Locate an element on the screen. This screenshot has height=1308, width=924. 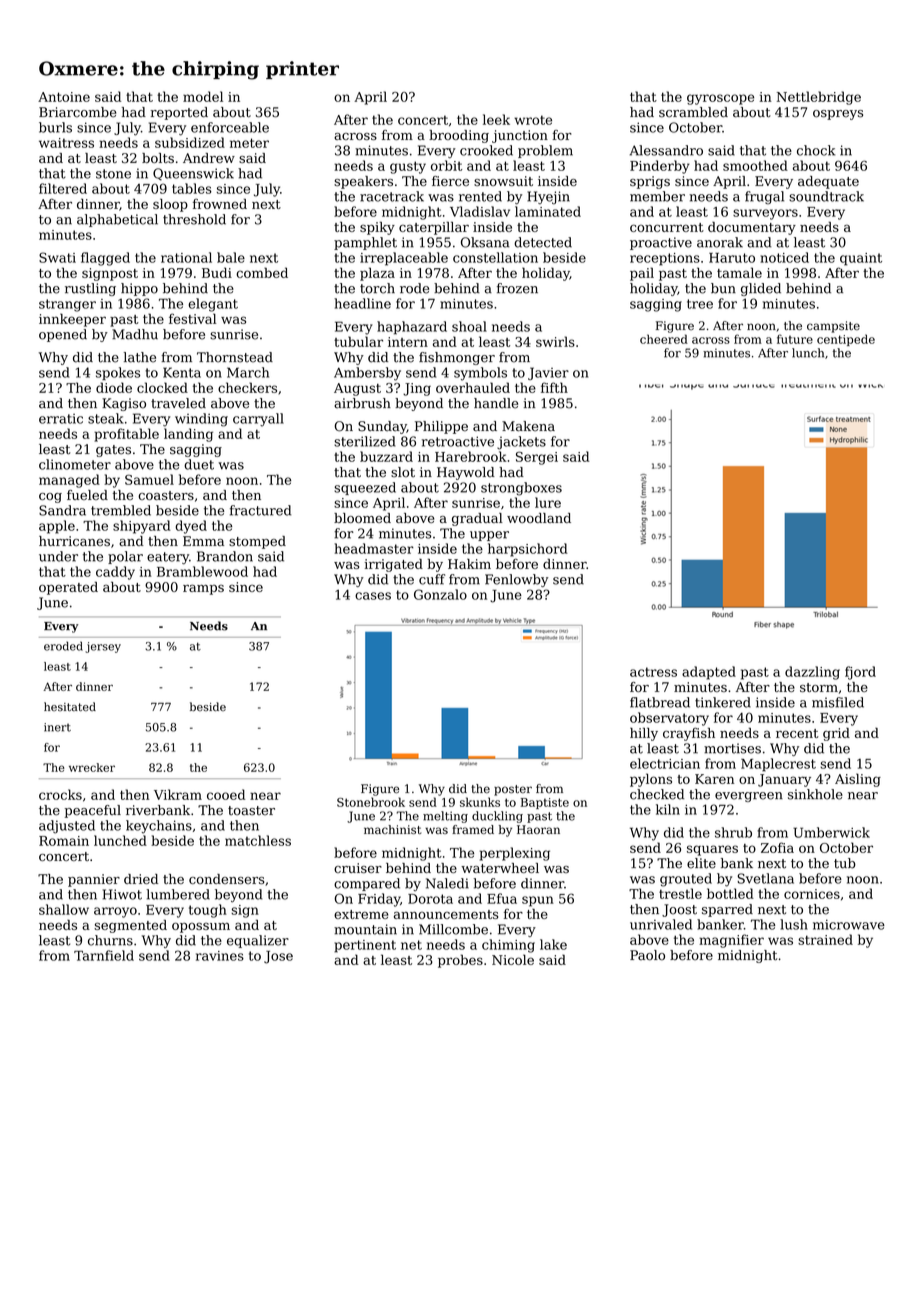
matchless is located at coordinates (258, 840).
